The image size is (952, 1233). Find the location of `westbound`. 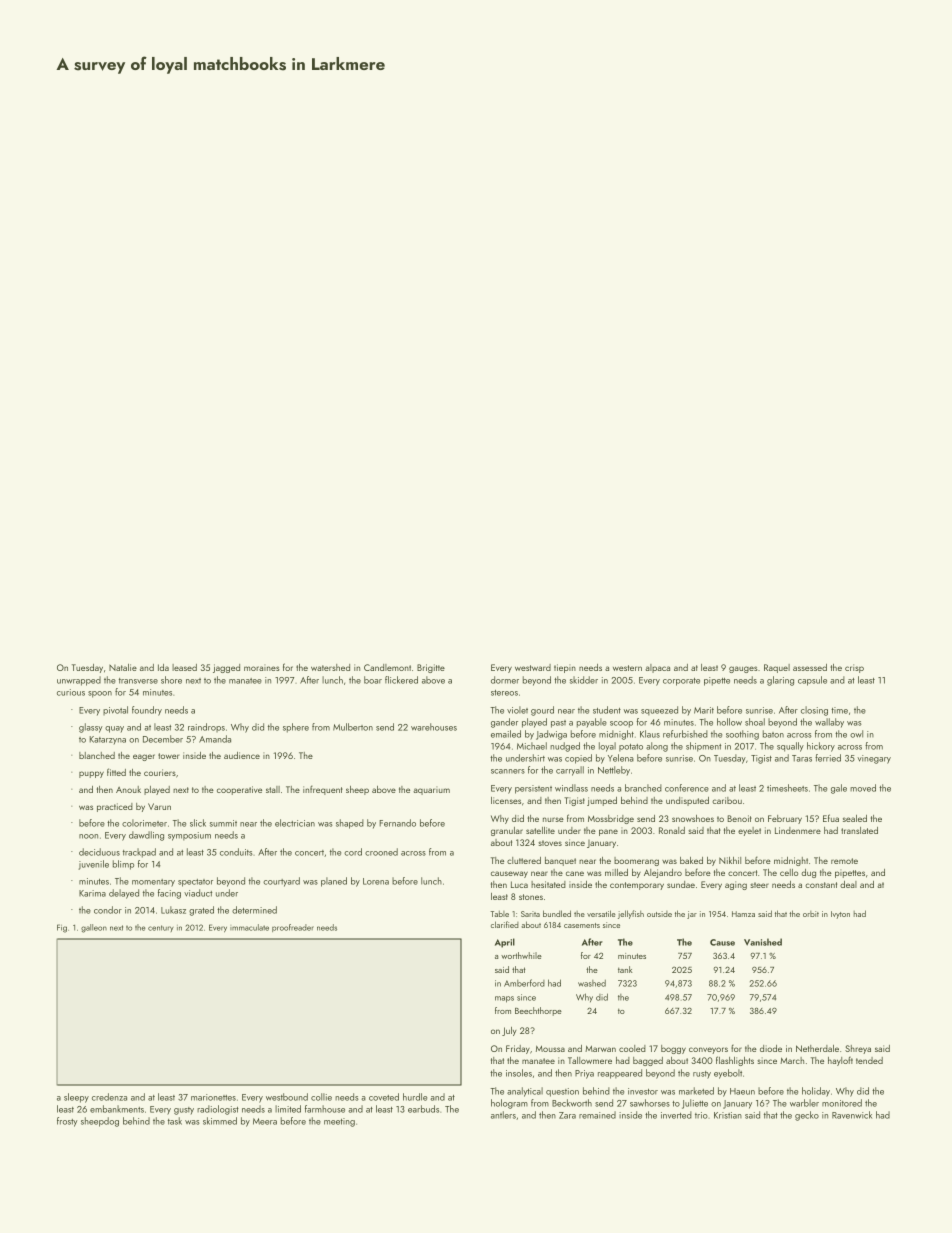

westbound is located at coordinates (287, 1097).
